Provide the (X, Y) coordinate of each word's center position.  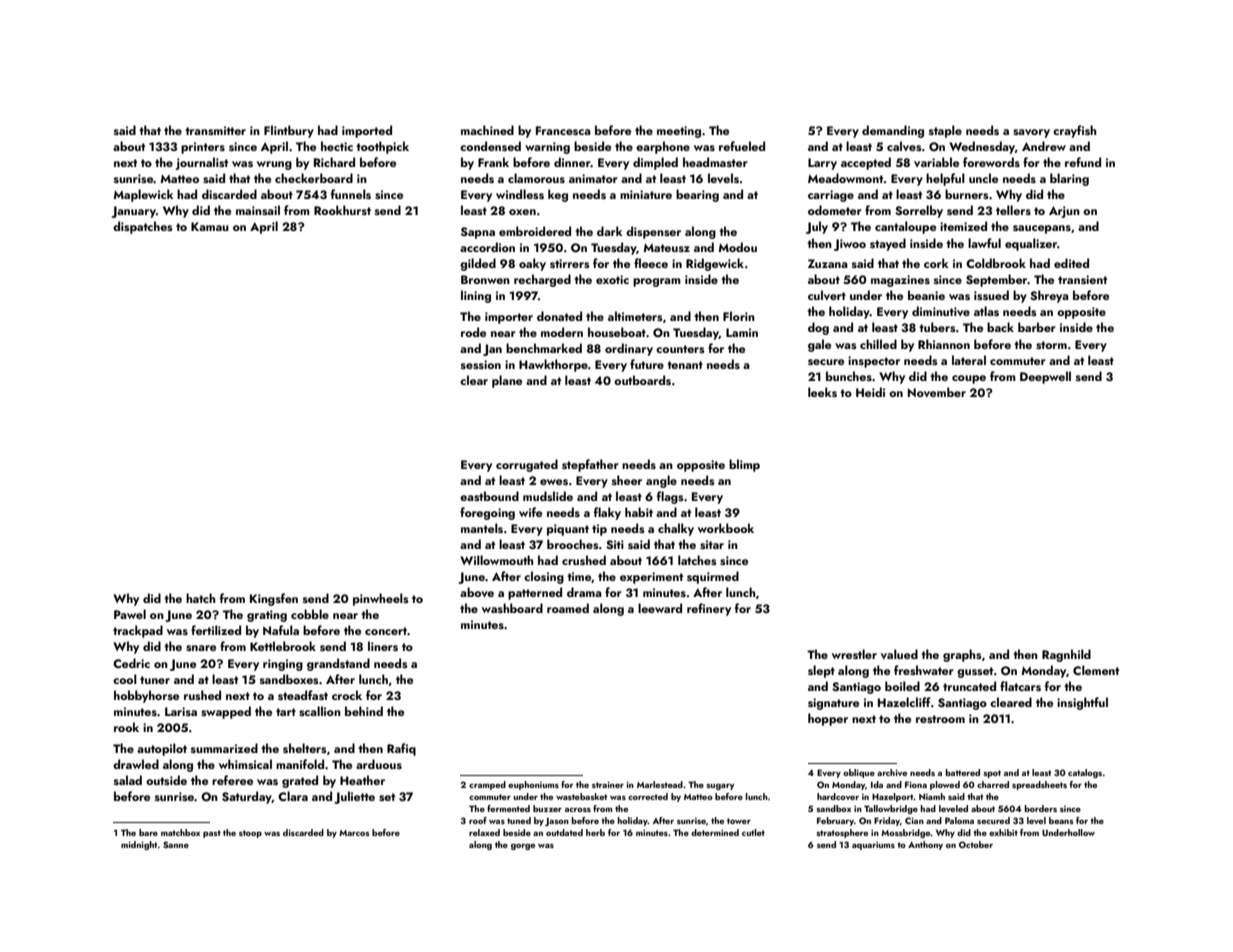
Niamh (932, 796)
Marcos (354, 833)
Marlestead (660, 784)
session (481, 364)
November (937, 392)
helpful (945, 179)
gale (819, 345)
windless (520, 194)
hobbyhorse (146, 696)
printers (203, 148)
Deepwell (1045, 377)
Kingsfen (274, 599)
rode (473, 332)
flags (670, 497)
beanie (926, 295)
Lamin (742, 332)
